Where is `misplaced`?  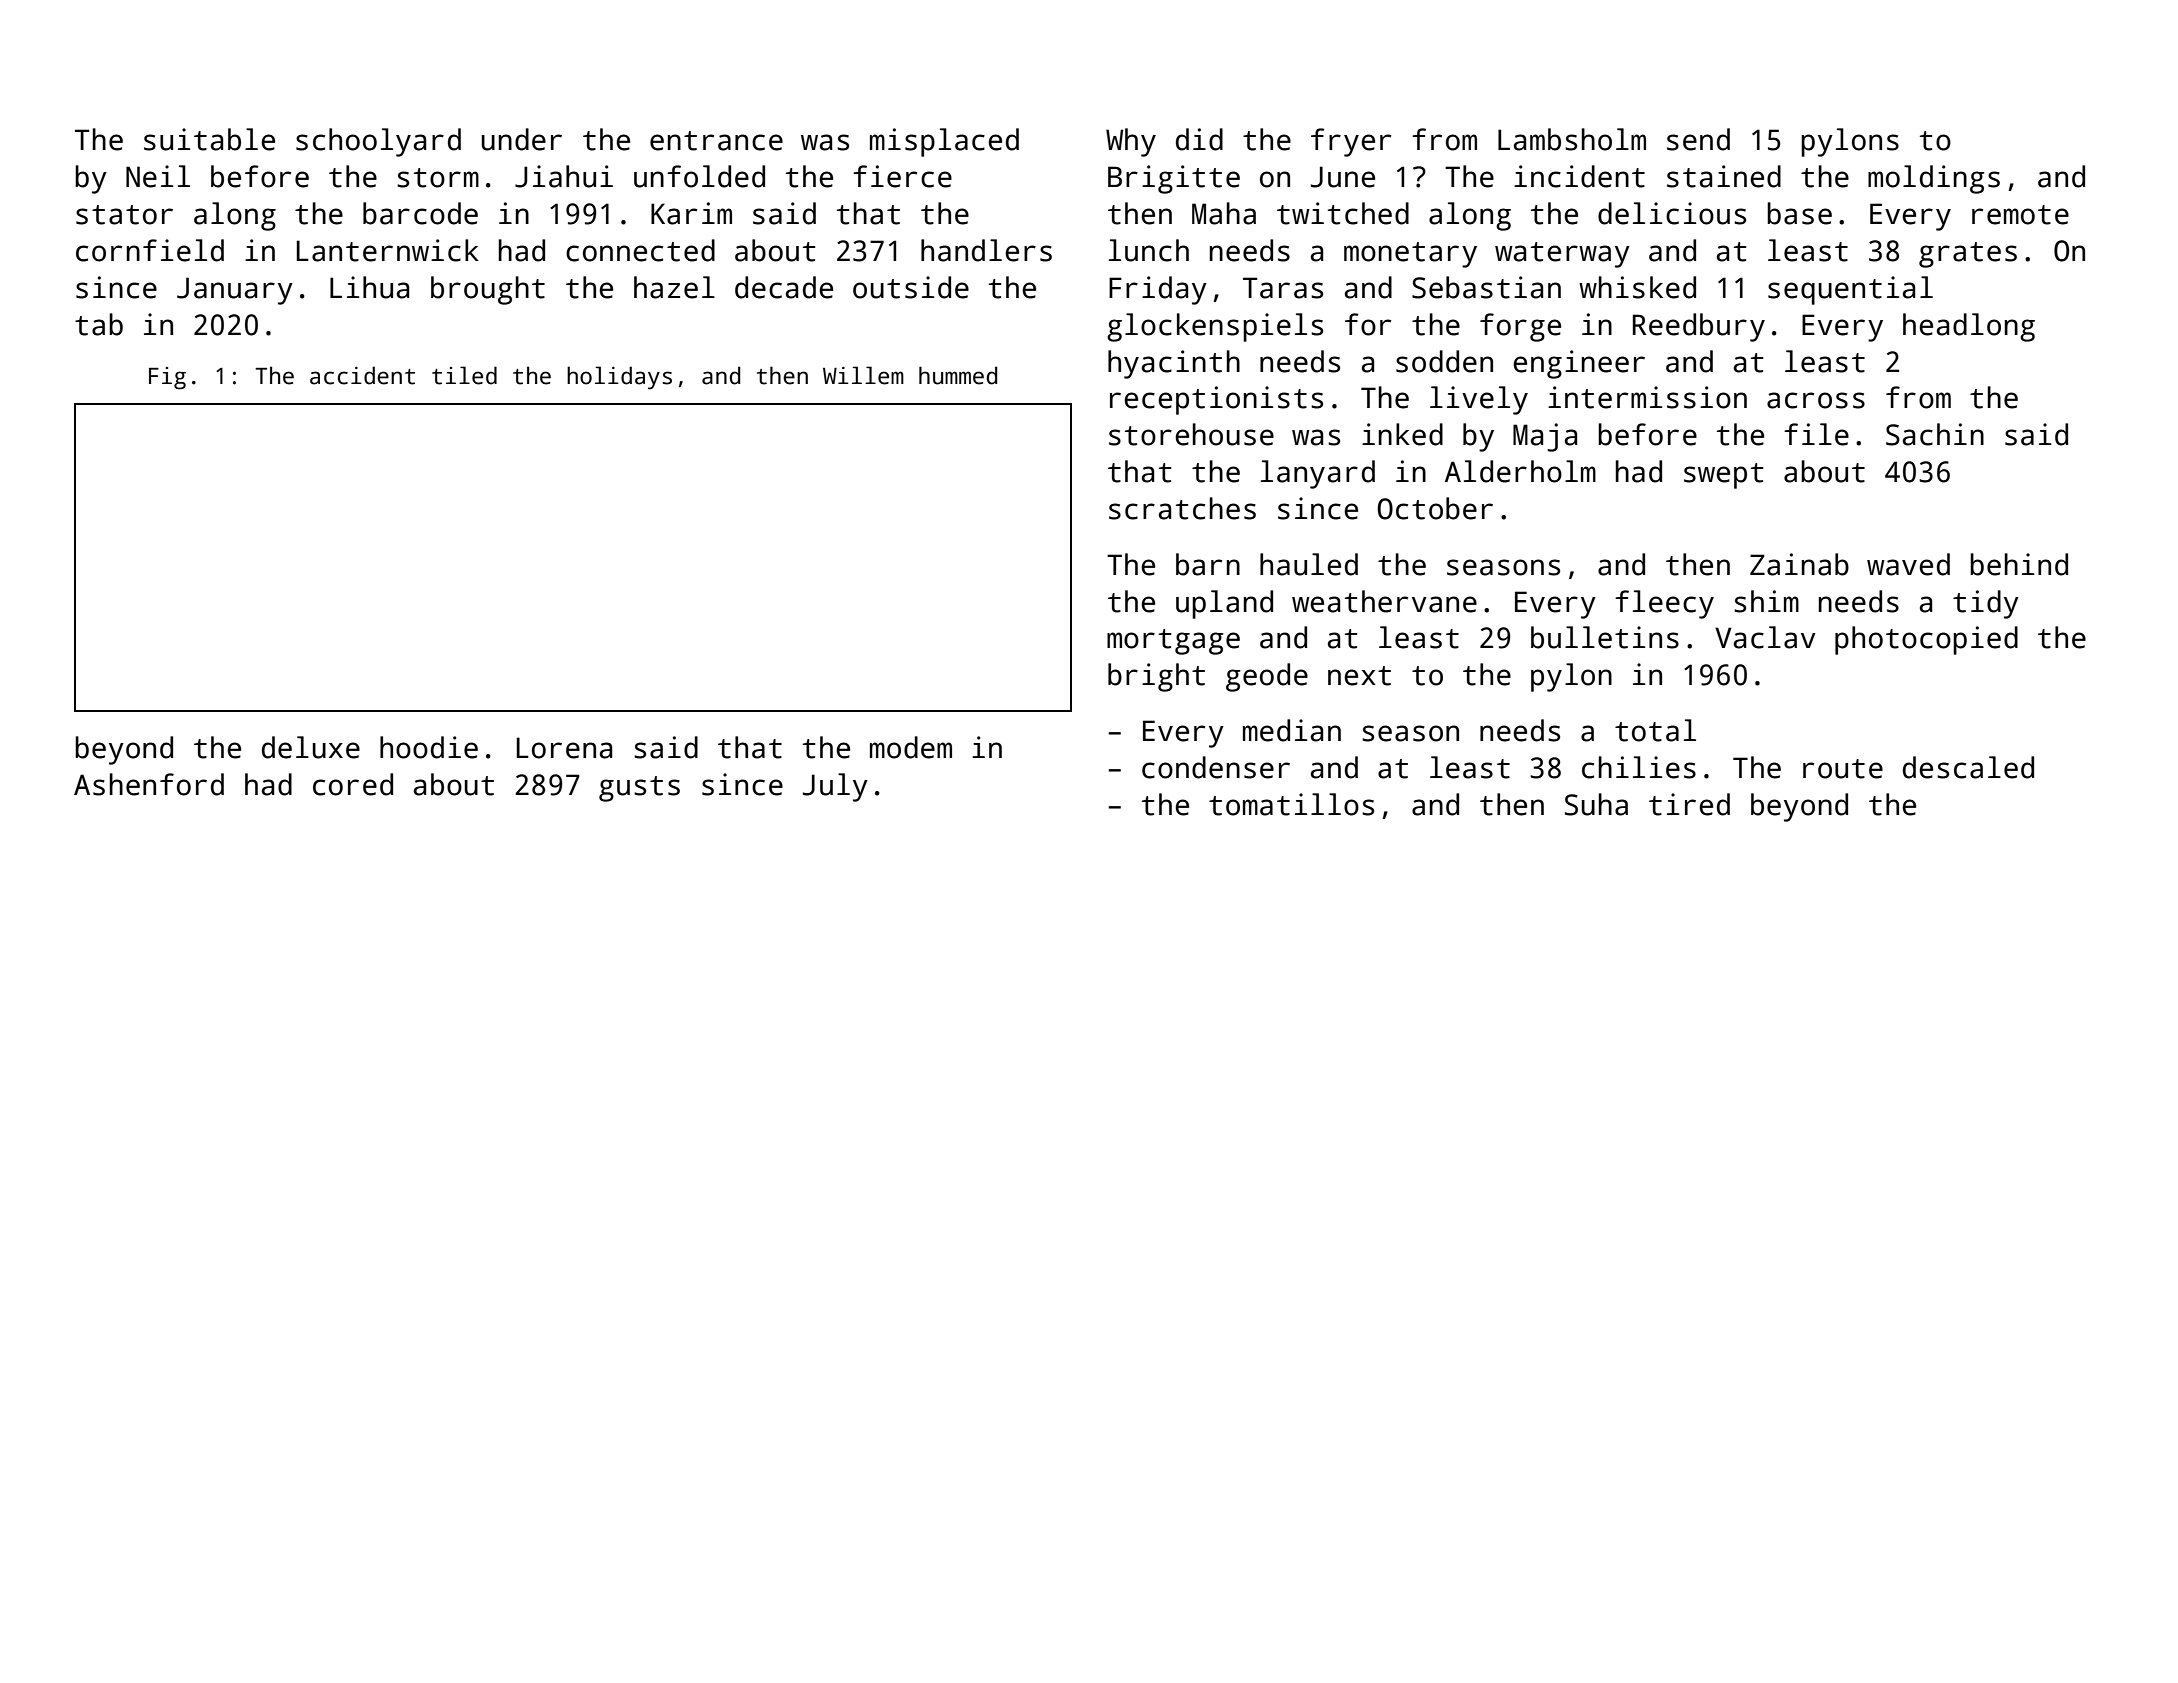 misplaced is located at coordinates (944, 142).
